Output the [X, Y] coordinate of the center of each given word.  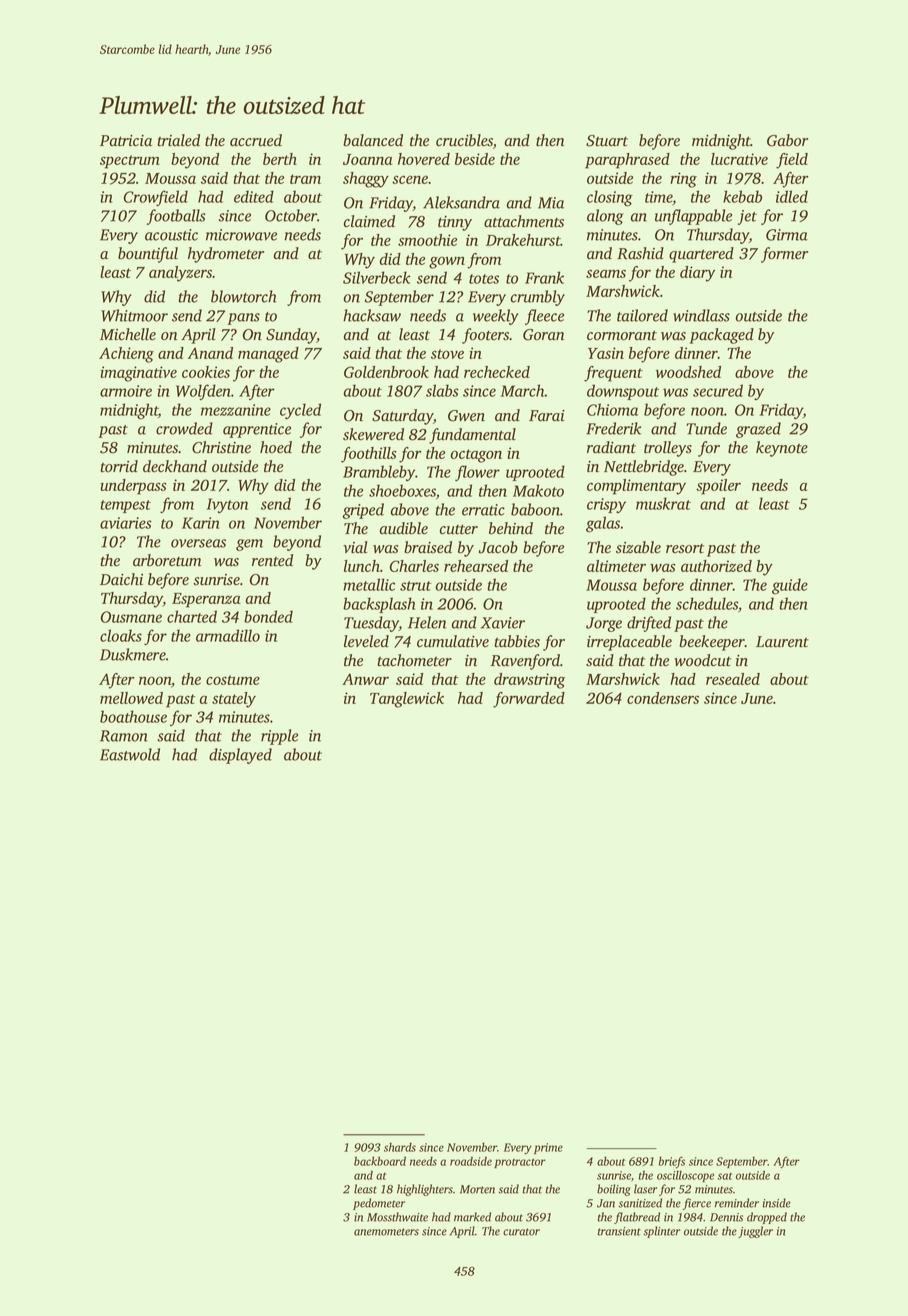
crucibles [464, 140]
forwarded [529, 700]
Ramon [124, 736]
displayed [240, 756]
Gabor [787, 140]
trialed [178, 140]
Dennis [726, 1217]
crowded [184, 428]
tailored [642, 315]
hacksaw [372, 315]
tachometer [414, 660]
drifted [649, 624]
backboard [380, 1161]
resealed [733, 679]
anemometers [386, 1232]
